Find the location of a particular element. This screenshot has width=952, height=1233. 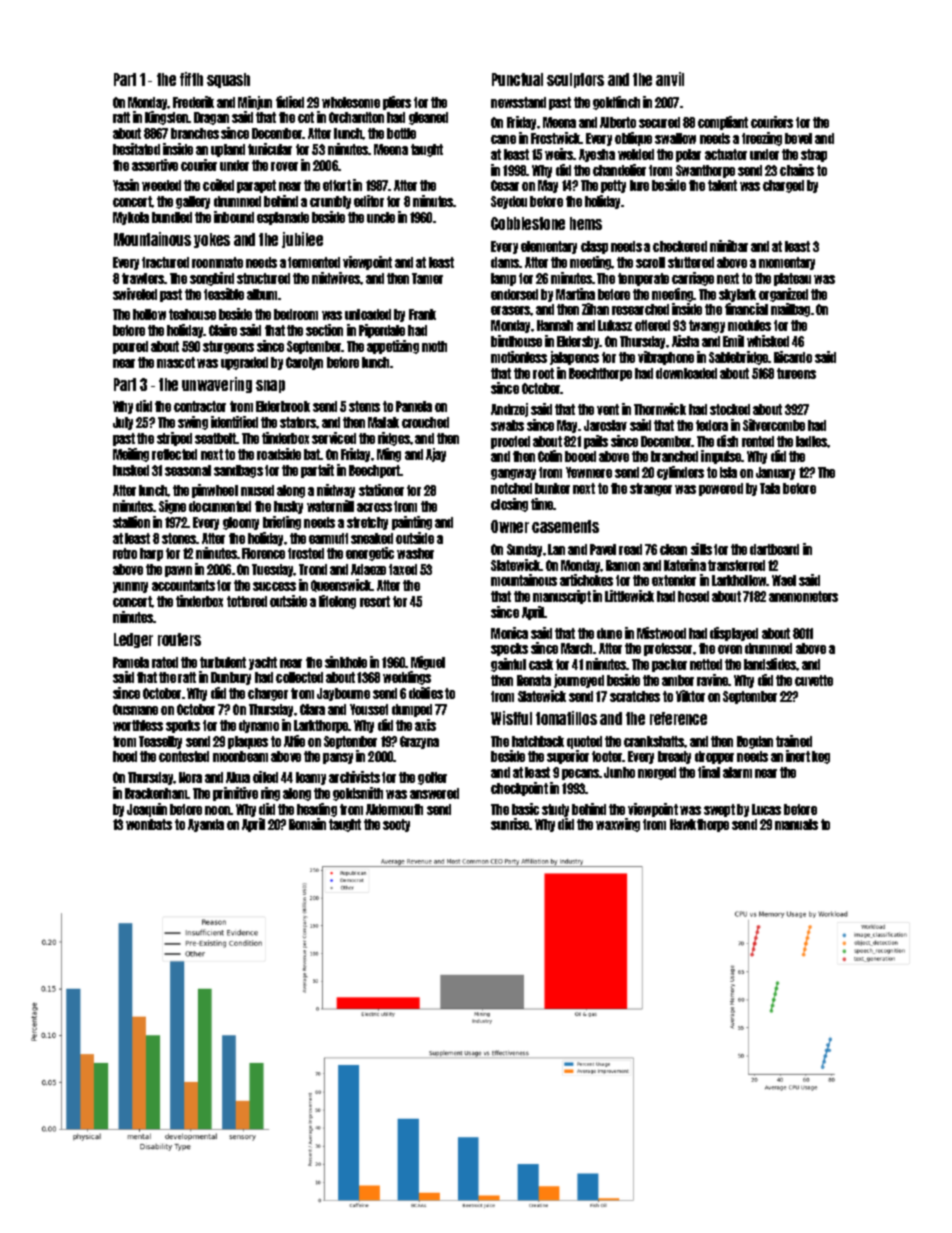

structured is located at coordinates (263, 278).
